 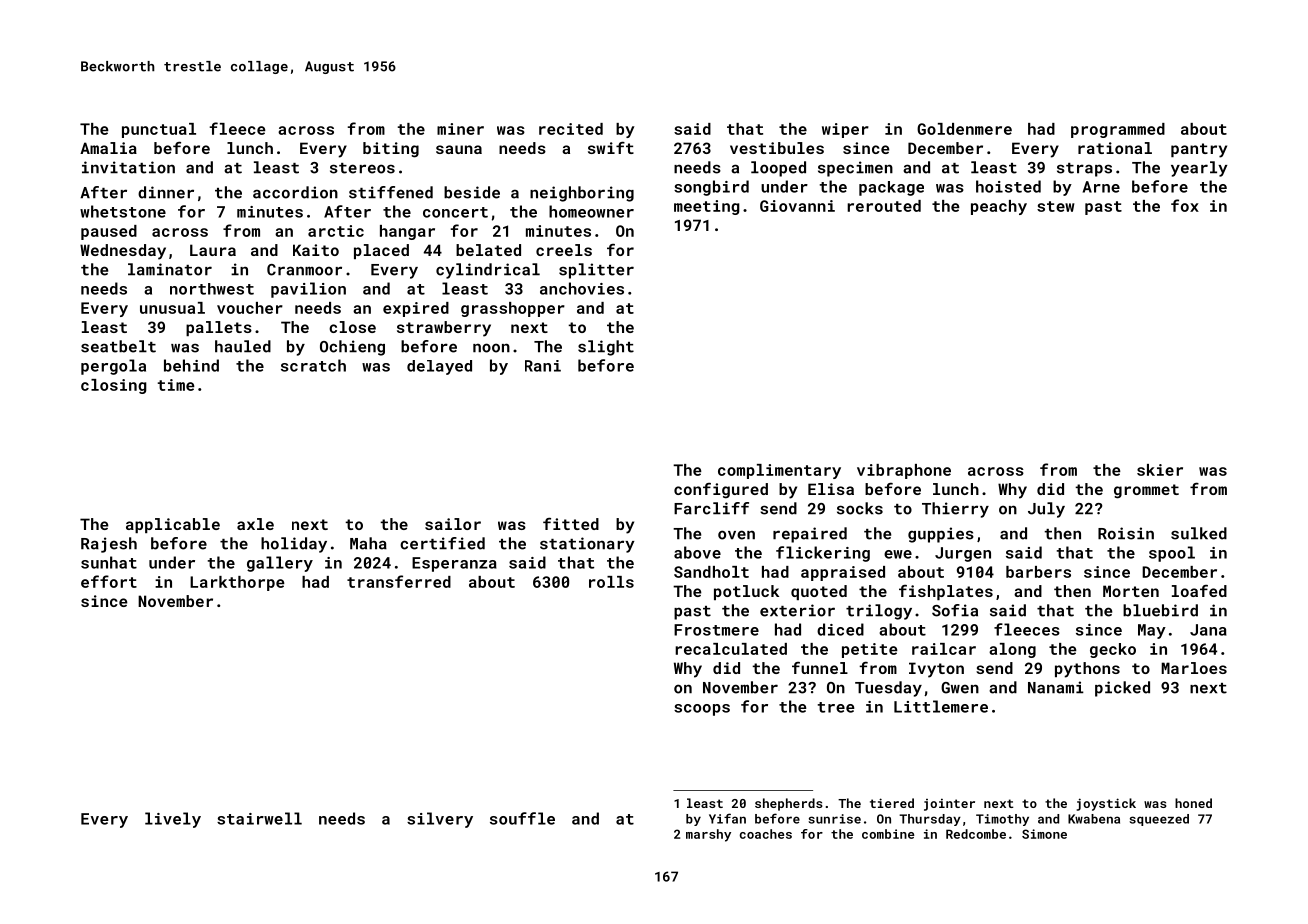 I want to click on Goldenmere, so click(x=964, y=129).
